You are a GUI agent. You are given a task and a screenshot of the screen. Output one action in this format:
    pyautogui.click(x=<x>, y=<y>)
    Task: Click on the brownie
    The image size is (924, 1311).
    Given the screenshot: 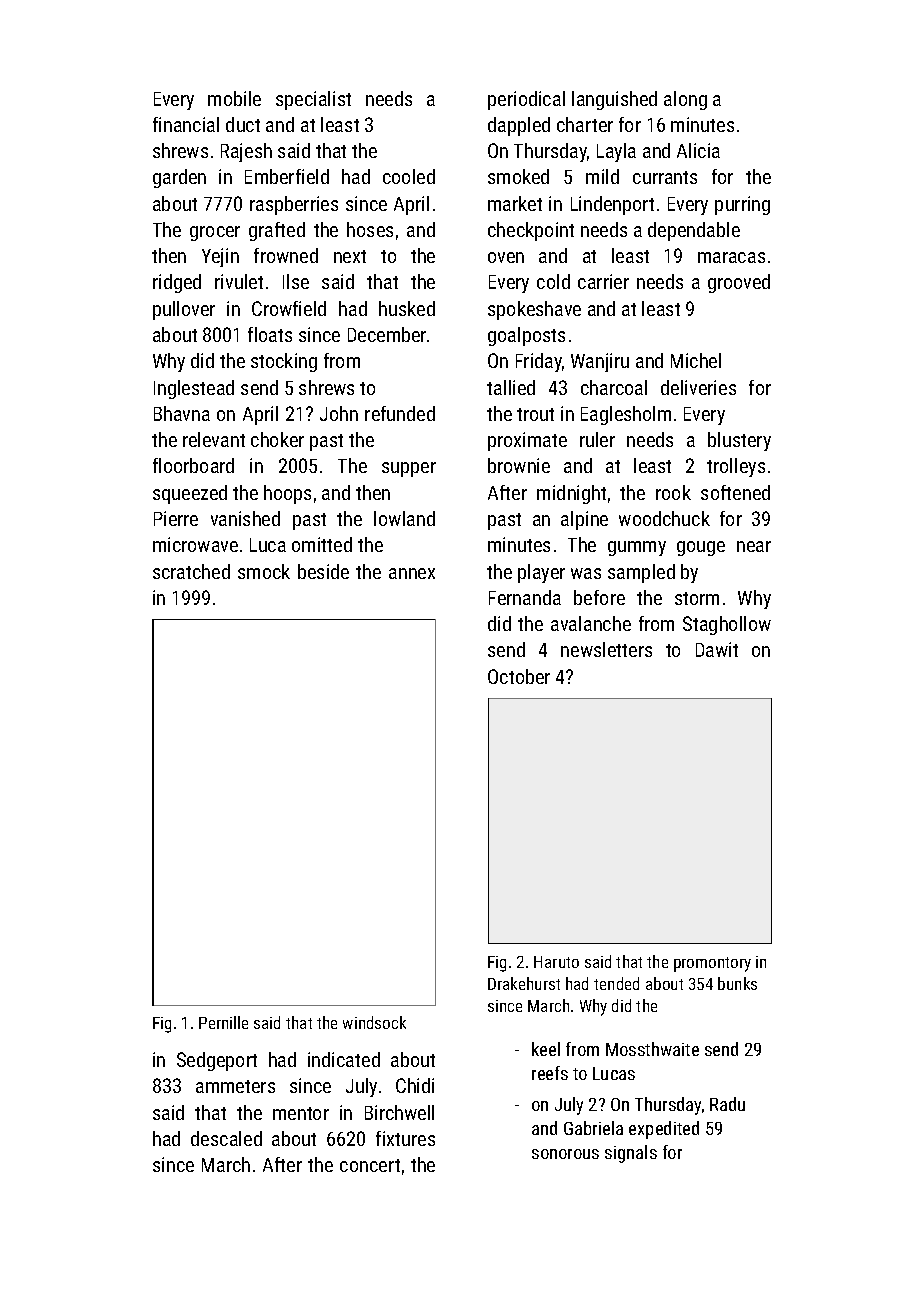 What is the action you would take?
    pyautogui.click(x=519, y=465)
